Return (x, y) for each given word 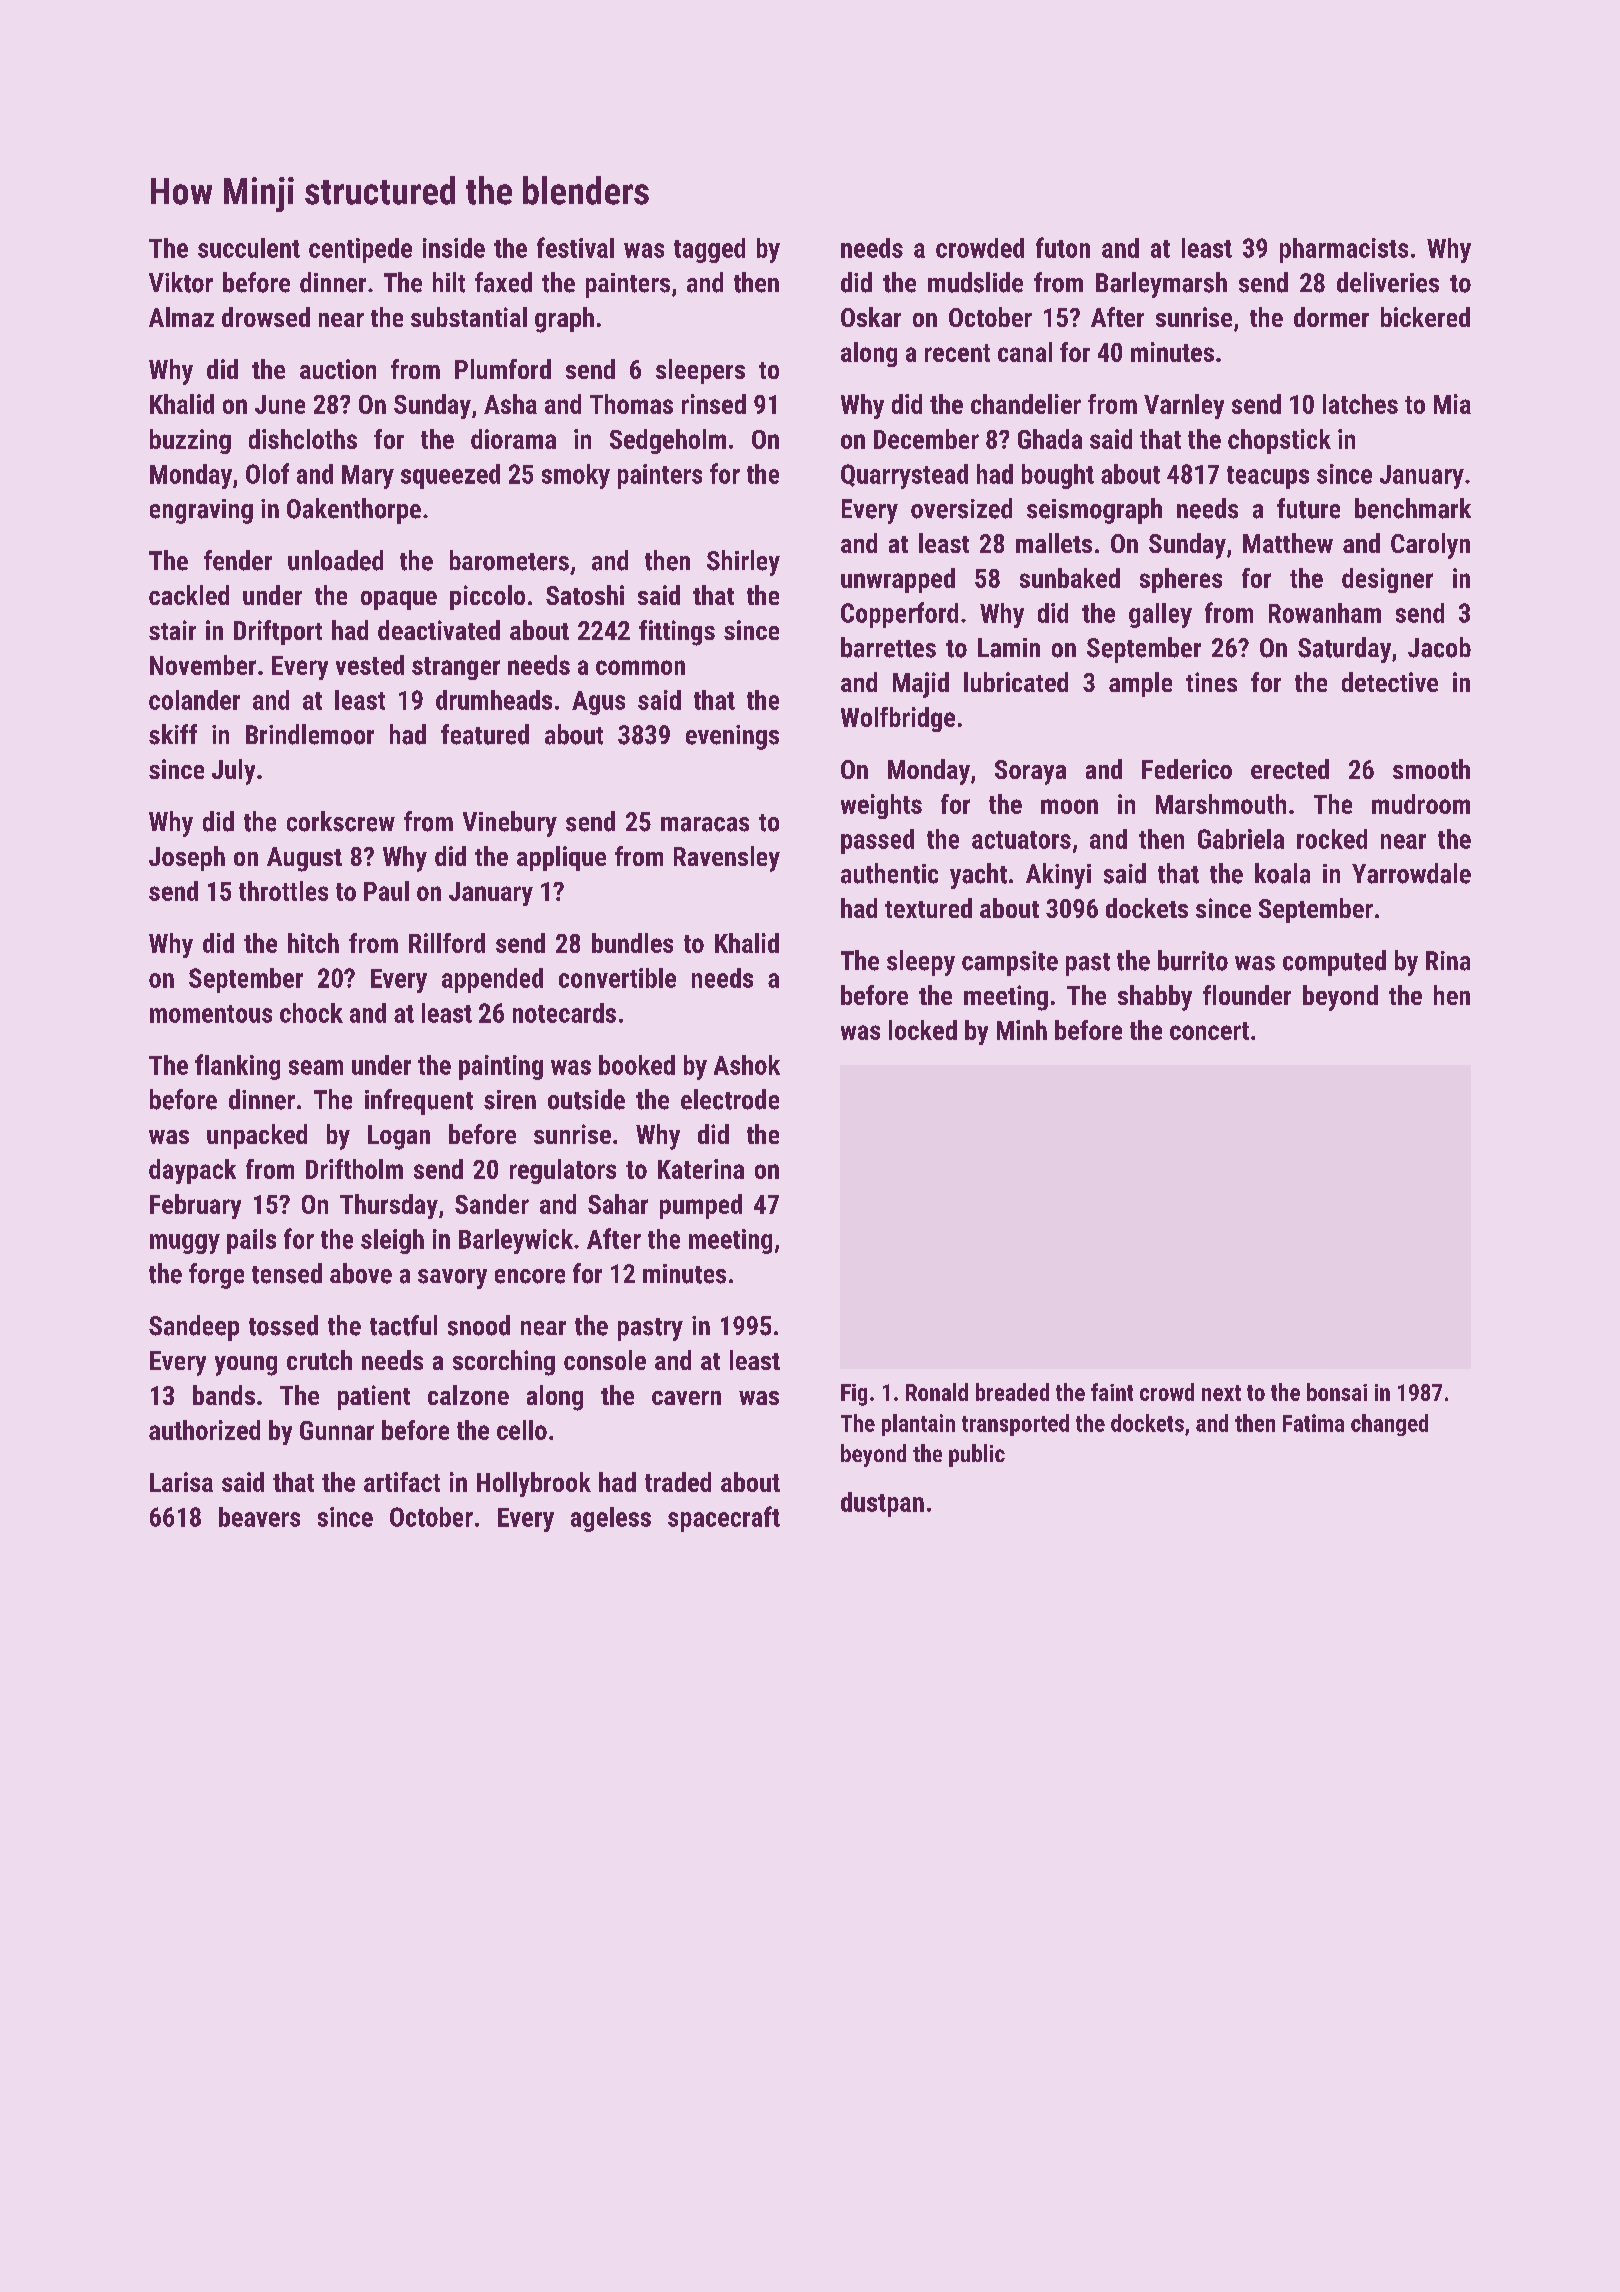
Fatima (1313, 1423)
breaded (1012, 1392)
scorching (504, 1363)
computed (1334, 963)
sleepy (921, 963)
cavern (686, 1398)
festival (575, 247)
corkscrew (341, 821)
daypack (192, 1171)
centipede (360, 250)
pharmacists (1344, 250)
